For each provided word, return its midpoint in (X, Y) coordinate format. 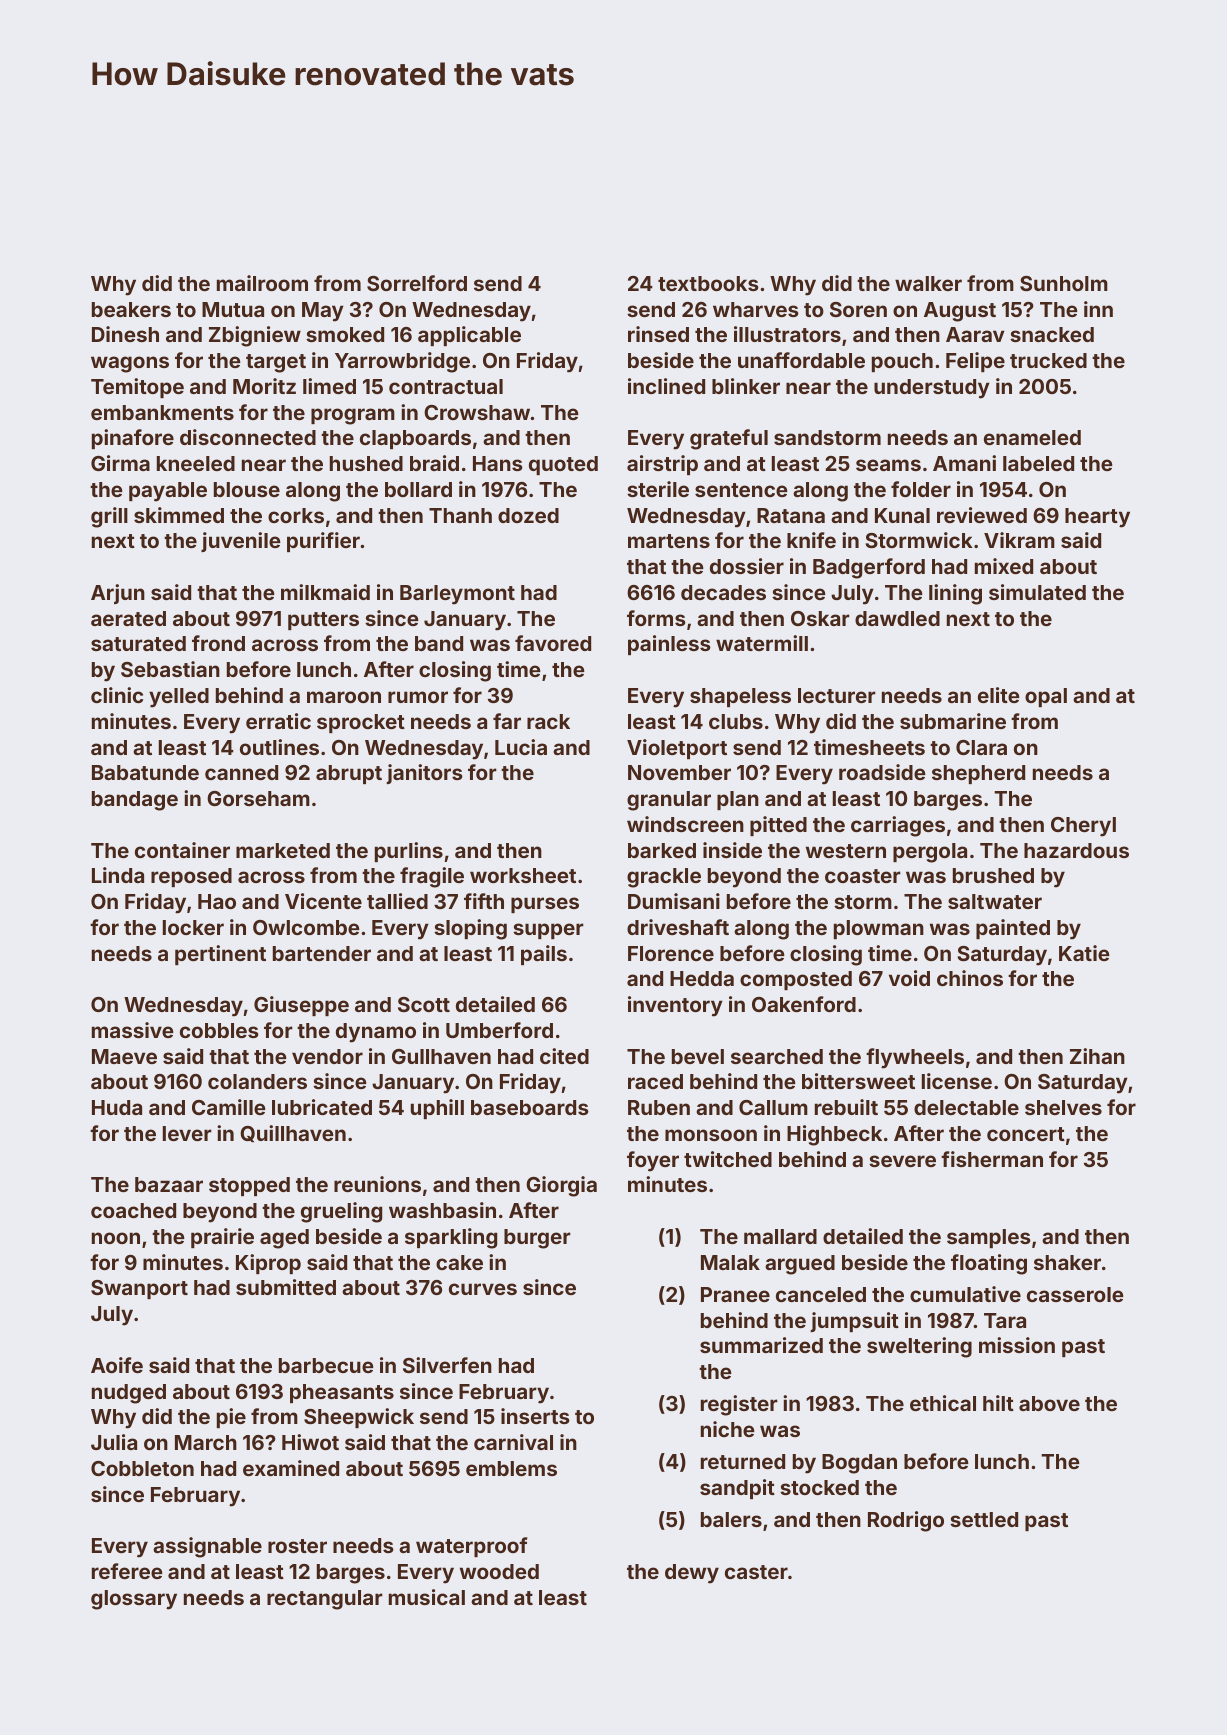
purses (545, 905)
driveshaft (678, 927)
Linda (118, 875)
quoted (563, 465)
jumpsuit (854, 1322)
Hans (498, 463)
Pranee (735, 1294)
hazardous (1076, 850)
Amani (964, 463)
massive (133, 1030)
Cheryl (1083, 827)
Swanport (139, 1289)
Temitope (137, 388)
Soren (858, 309)
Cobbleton (142, 1468)
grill (109, 517)
